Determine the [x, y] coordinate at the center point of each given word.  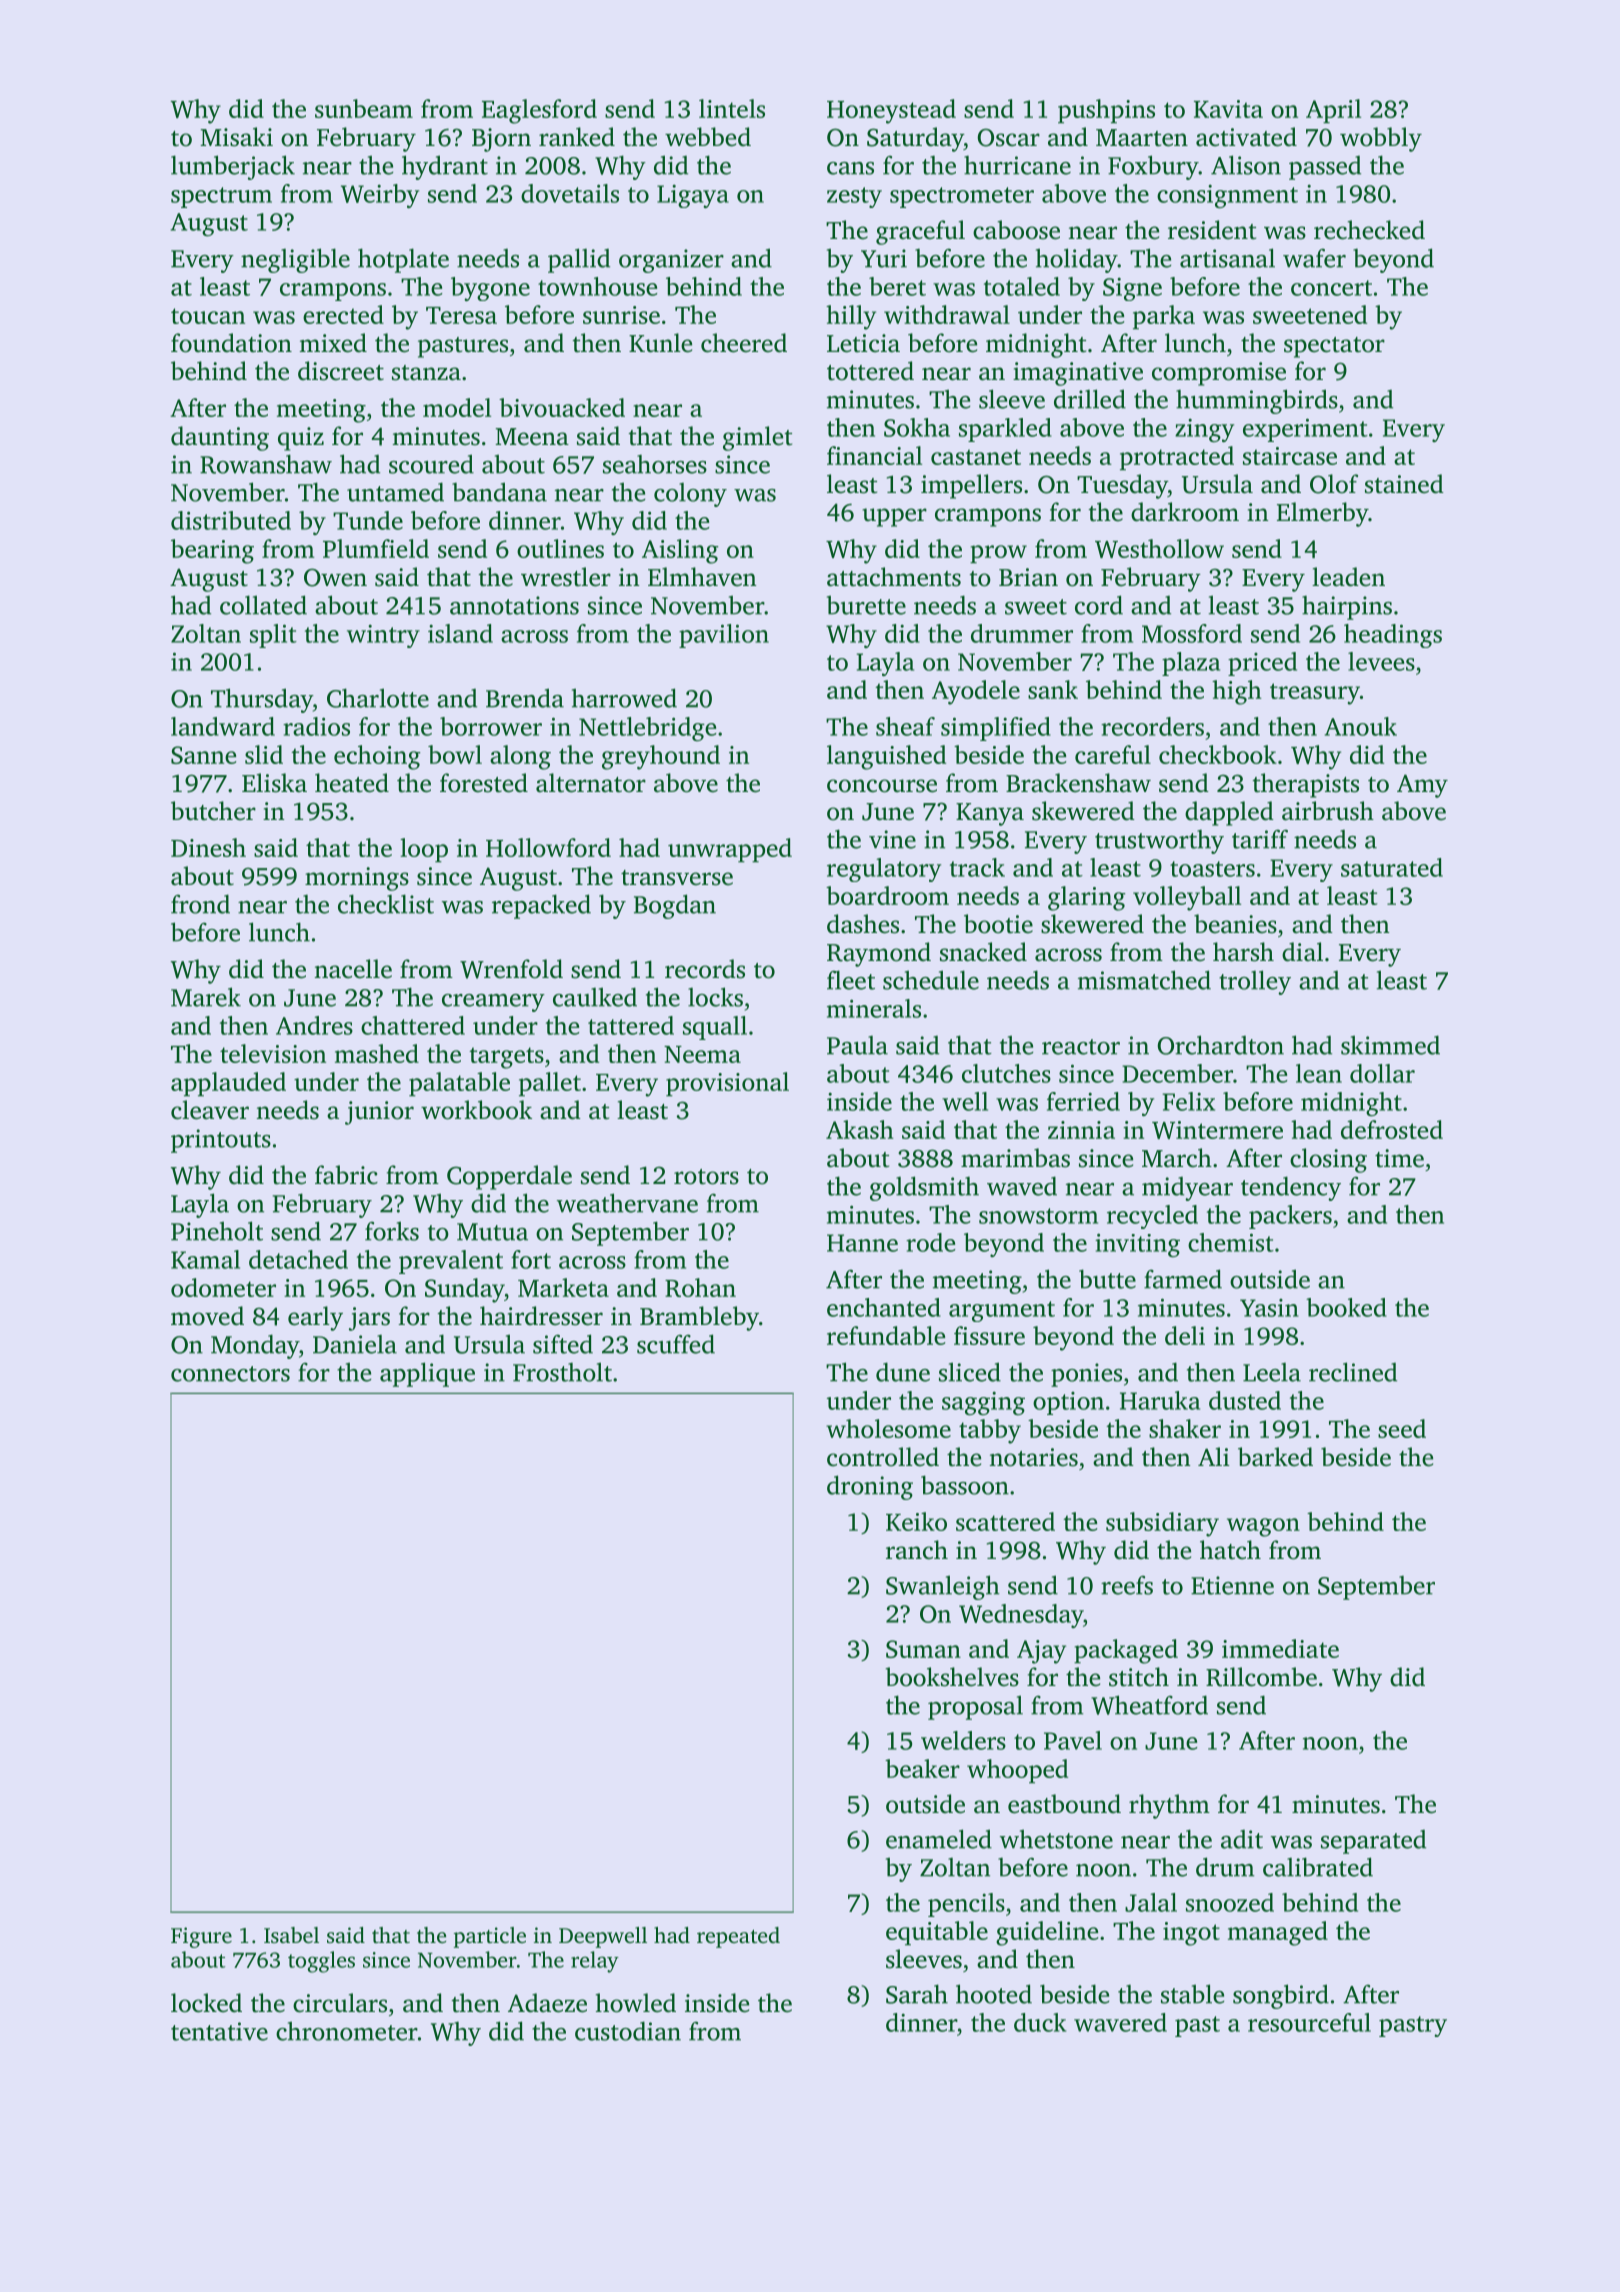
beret [897, 286]
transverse [677, 878]
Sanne [203, 755]
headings [1393, 636]
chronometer [347, 2031]
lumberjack [233, 167]
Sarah [917, 1994]
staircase [1290, 456]
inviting [1137, 1245]
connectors [230, 1374]
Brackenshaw [1078, 783]
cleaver [210, 1110]
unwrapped [730, 850]
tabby [990, 1431]
